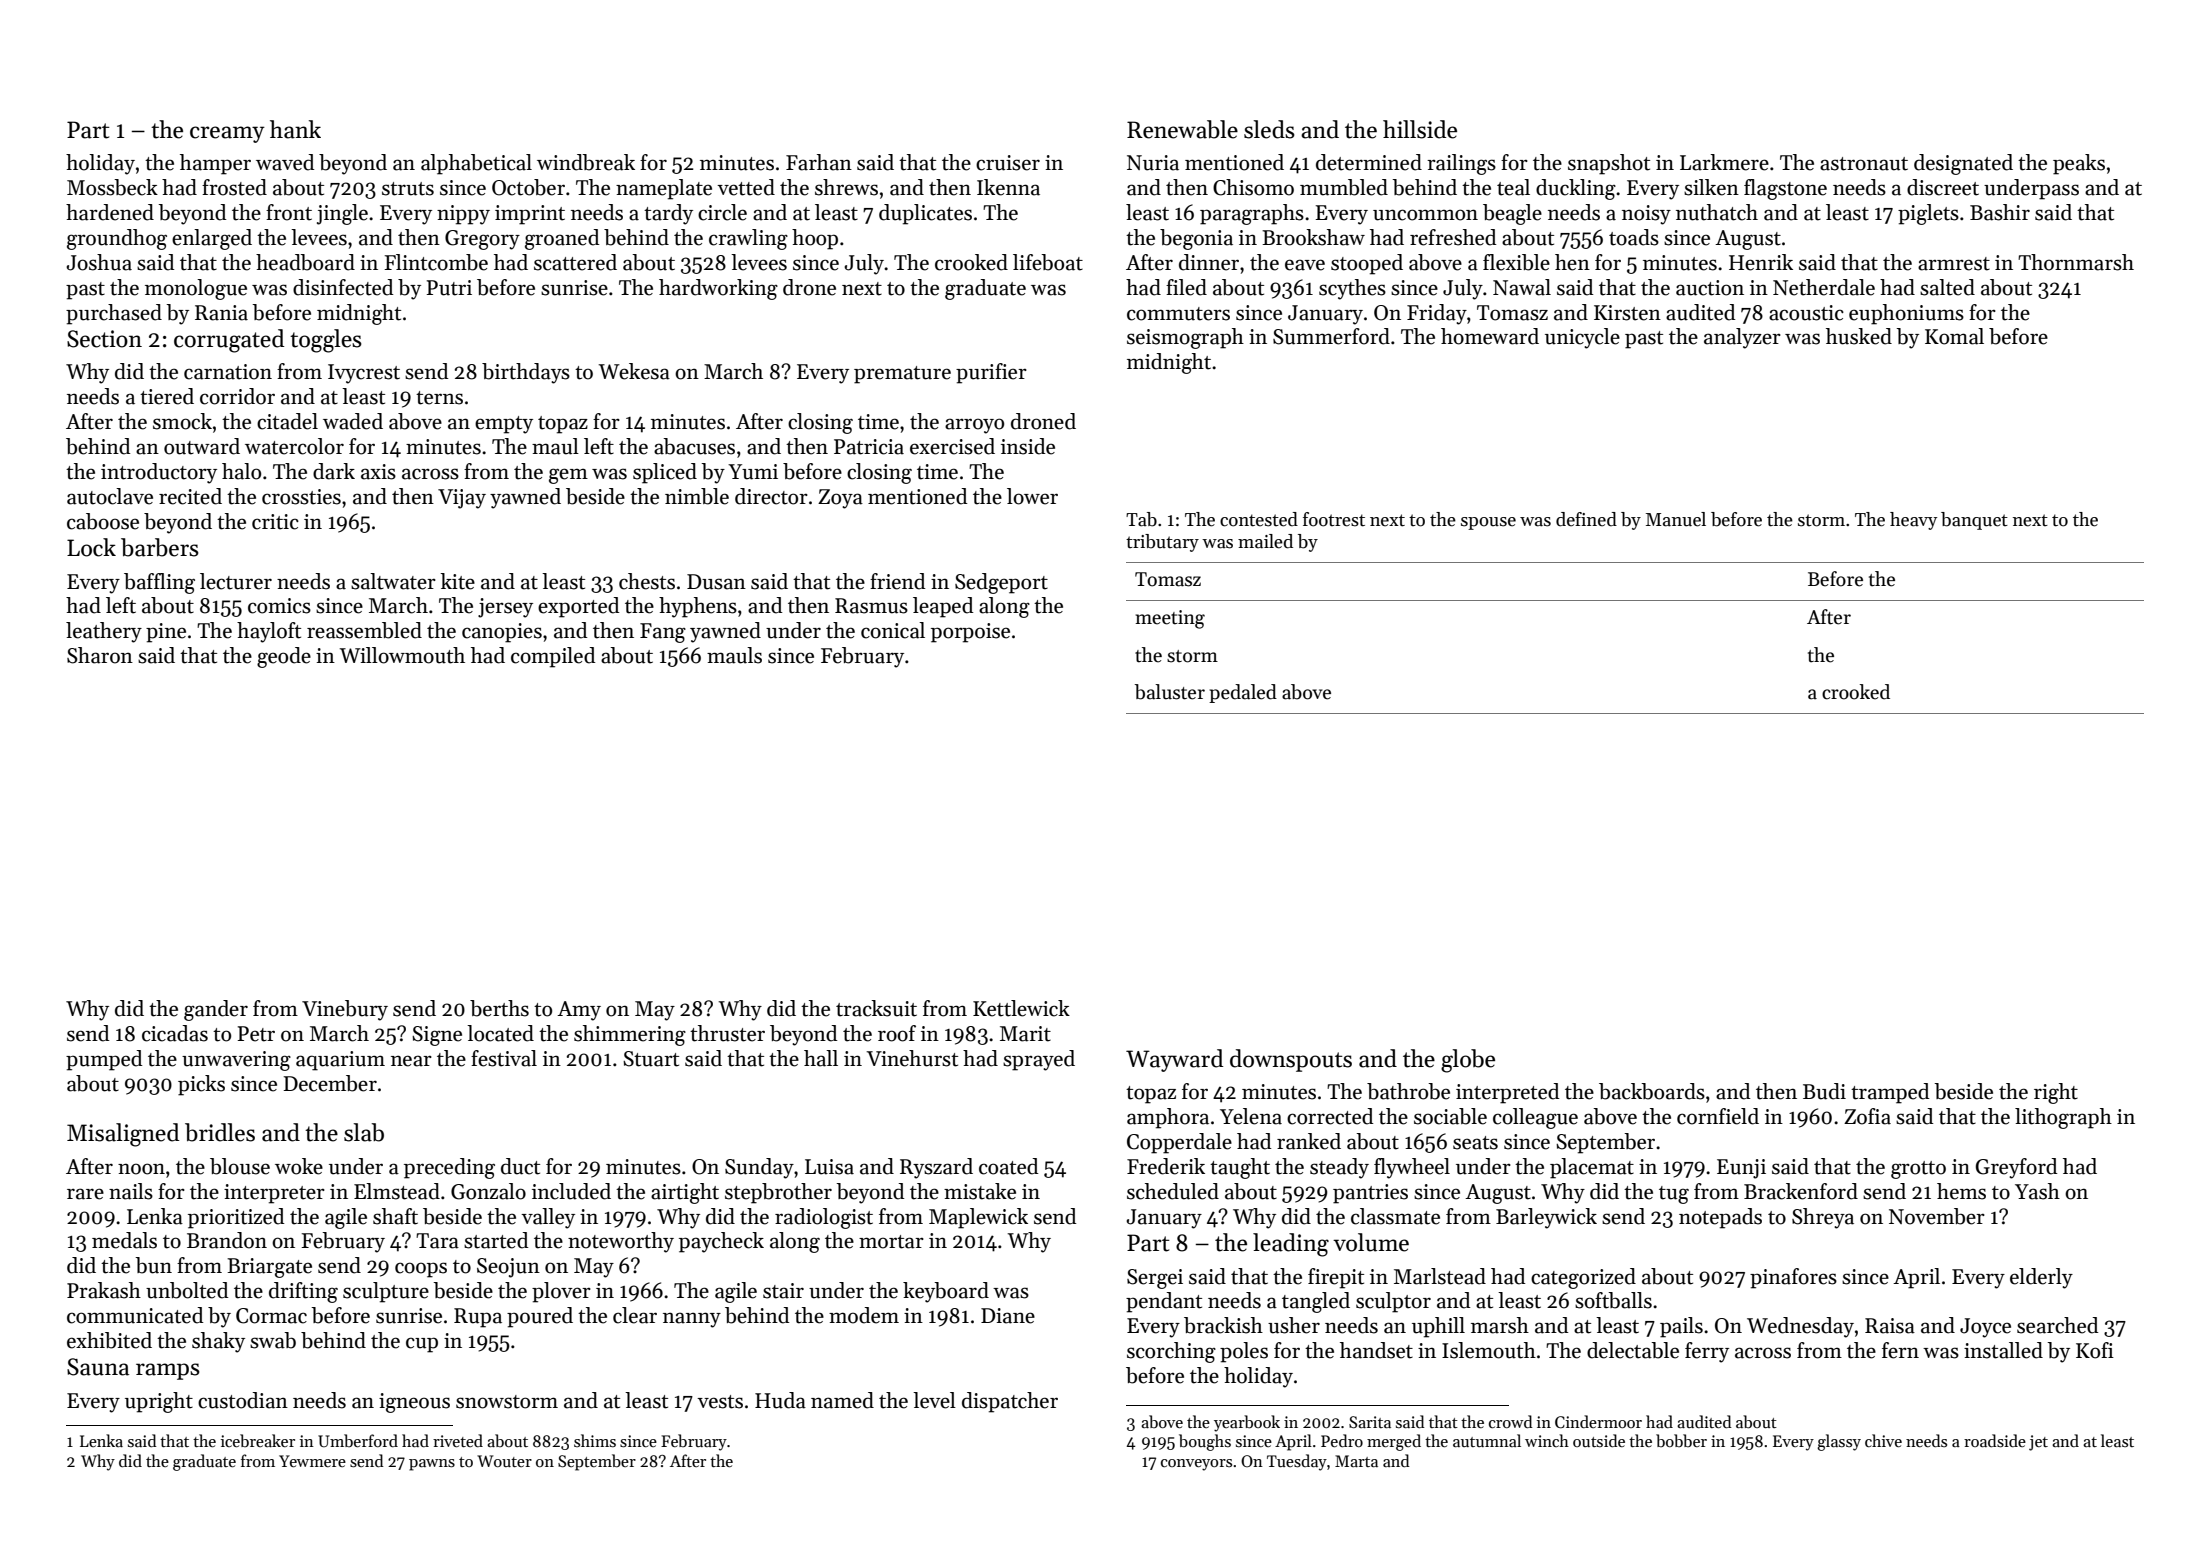  I want to click on meeting, so click(1170, 619).
